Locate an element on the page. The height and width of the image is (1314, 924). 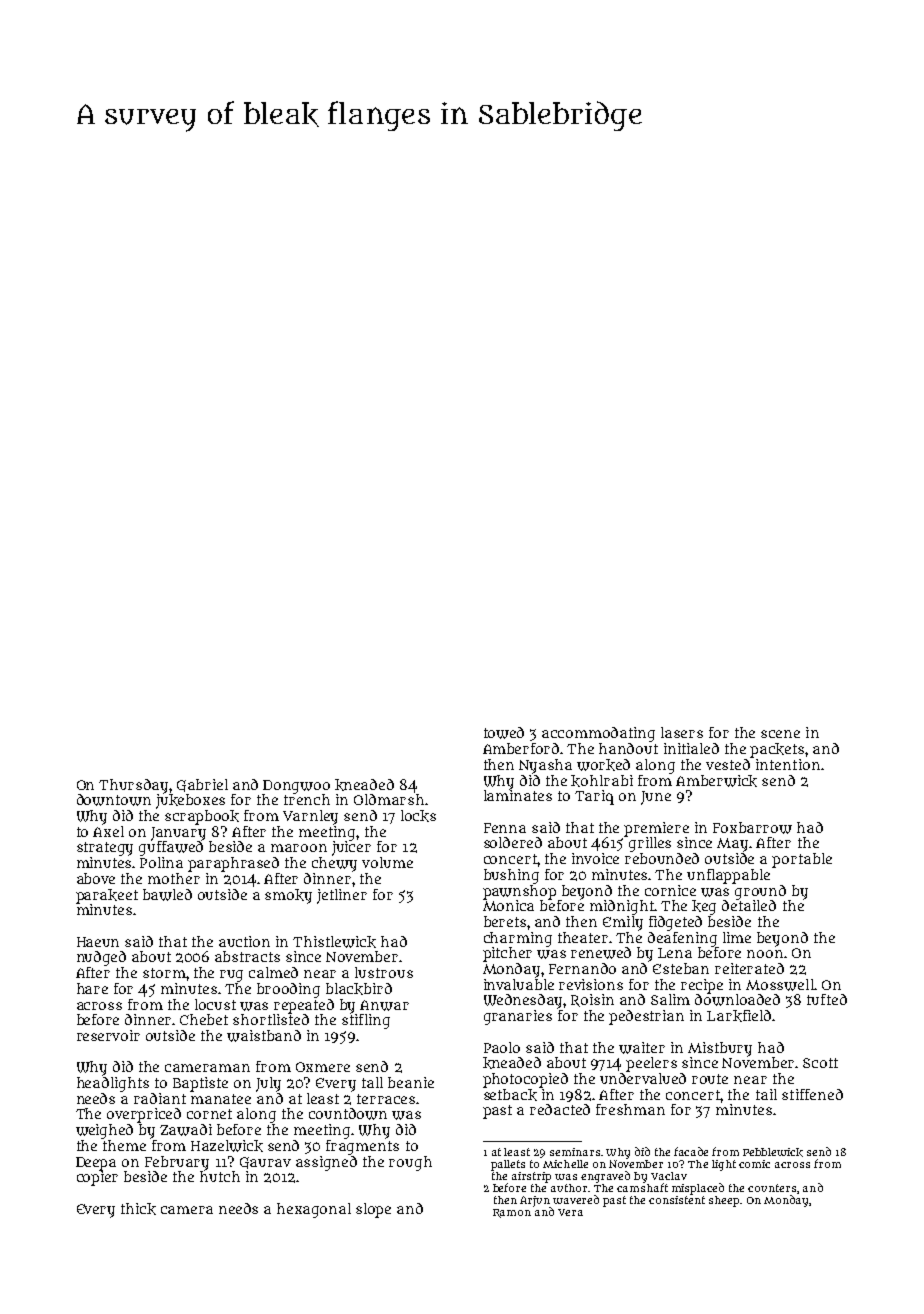
fragments is located at coordinates (362, 1147).
